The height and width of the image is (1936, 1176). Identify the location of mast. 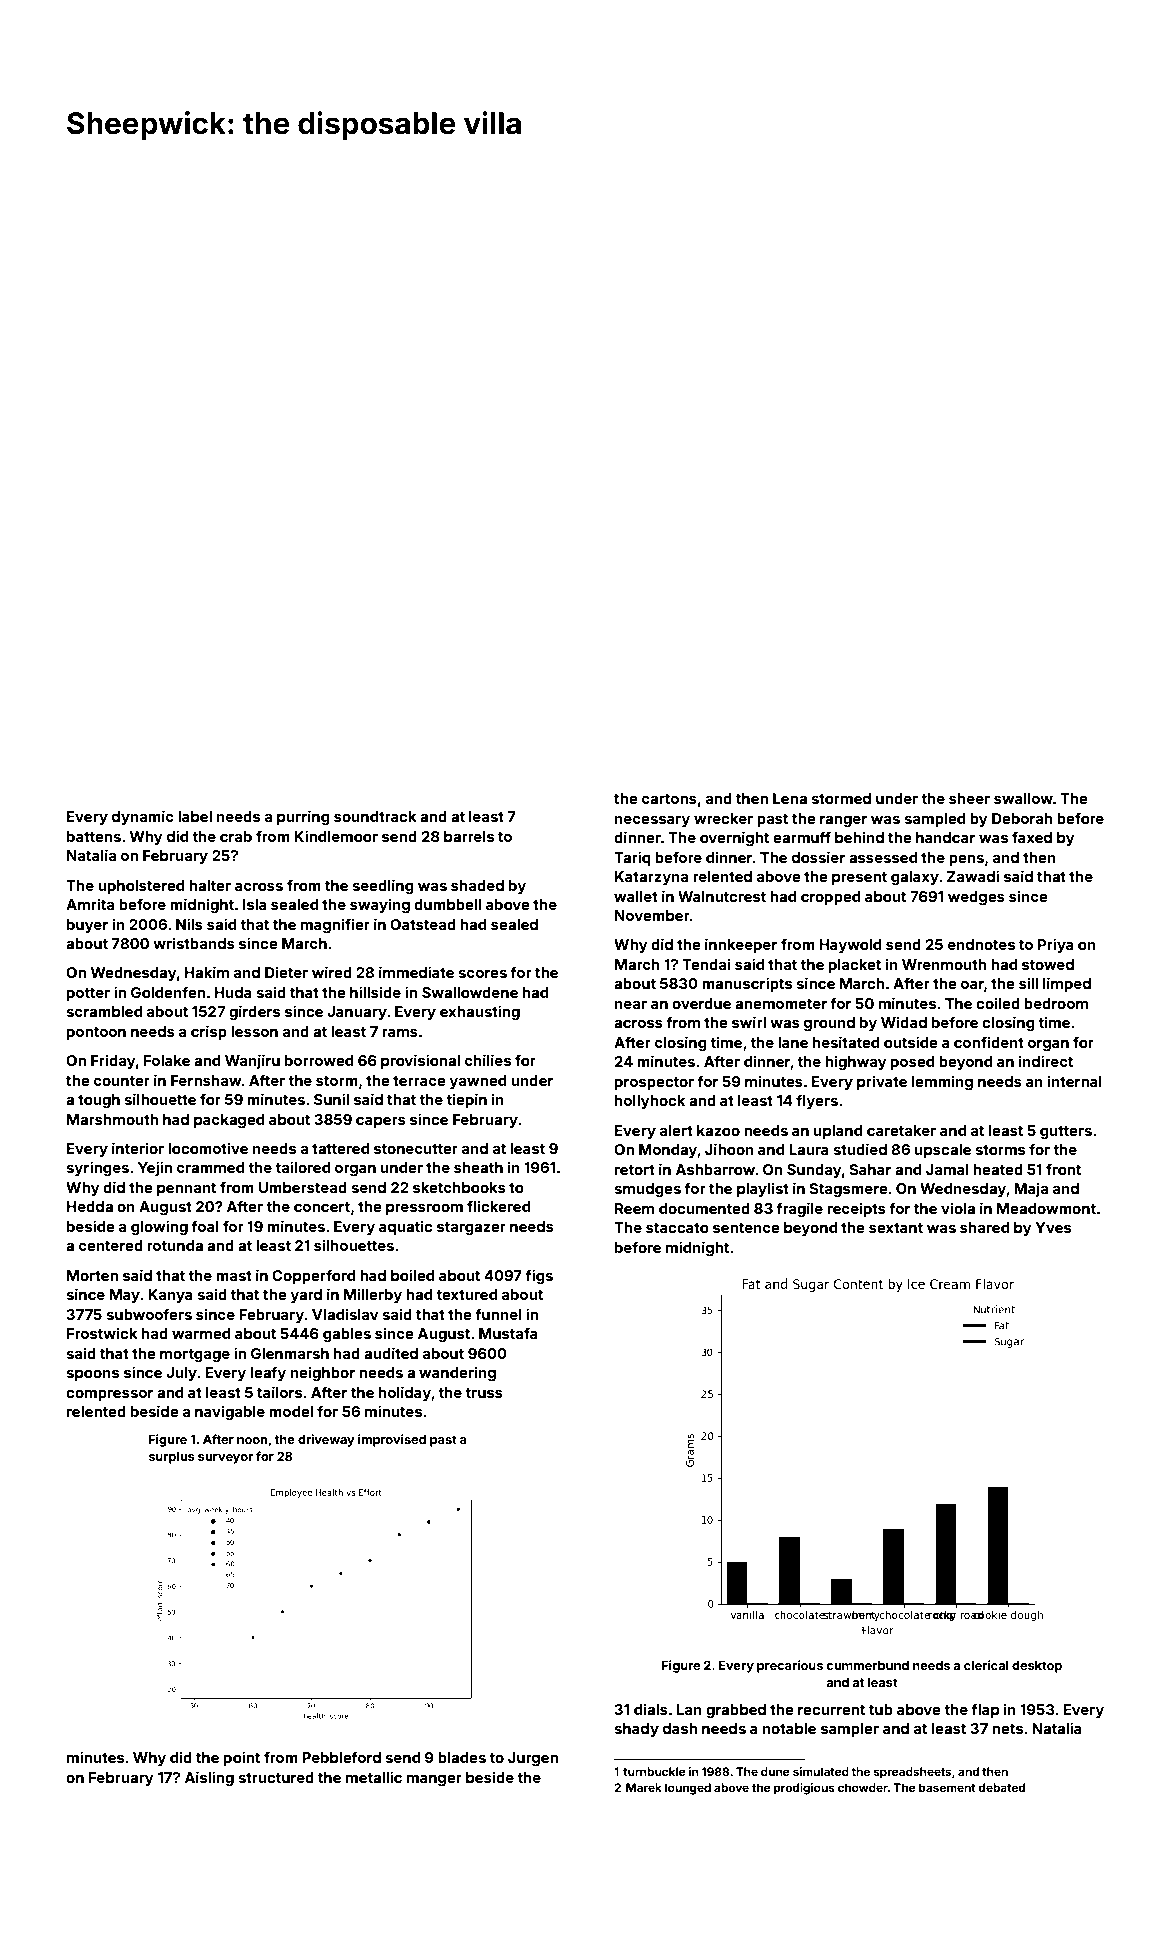
(234, 1276).
